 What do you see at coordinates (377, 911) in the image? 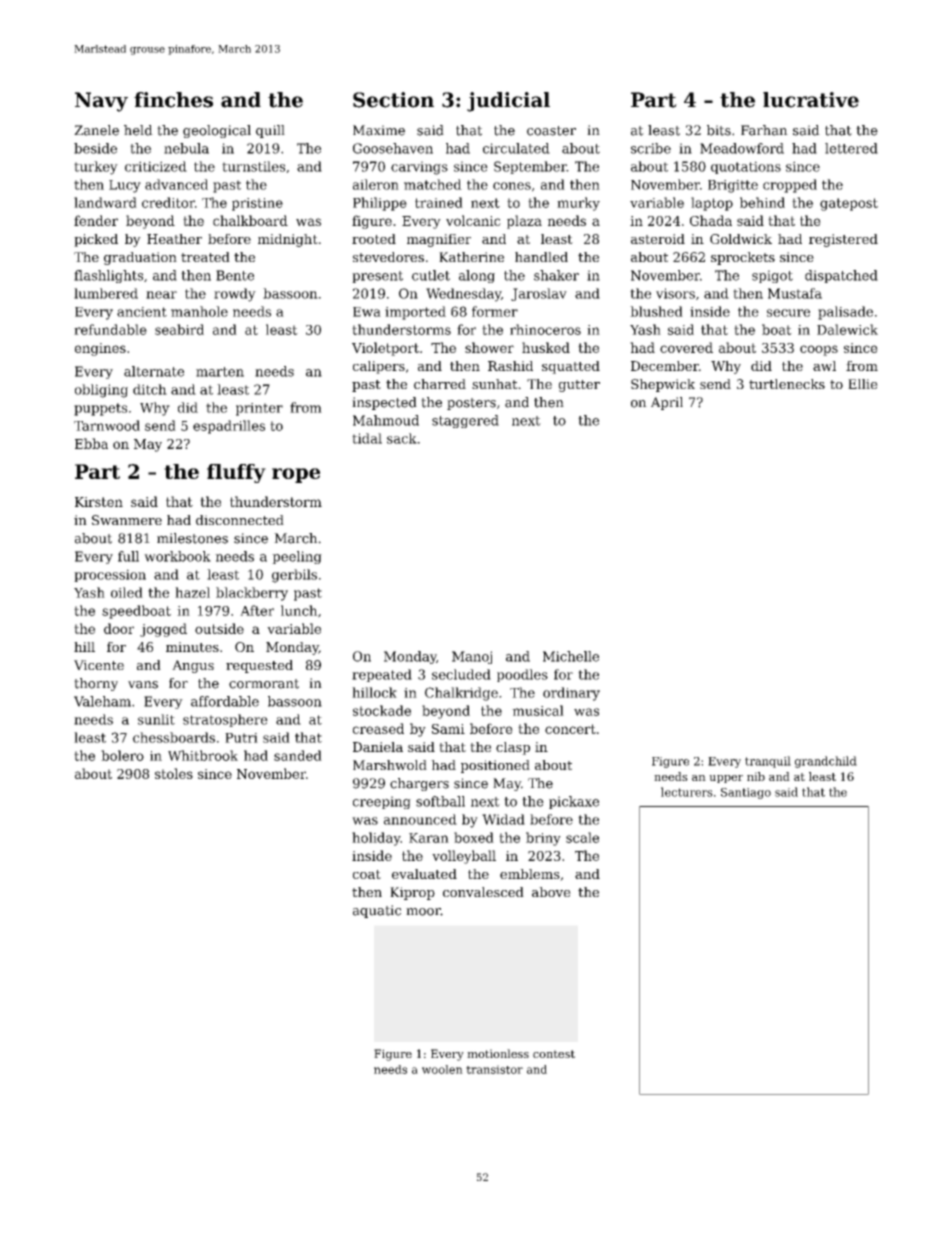
I see `aquatic` at bounding box center [377, 911].
